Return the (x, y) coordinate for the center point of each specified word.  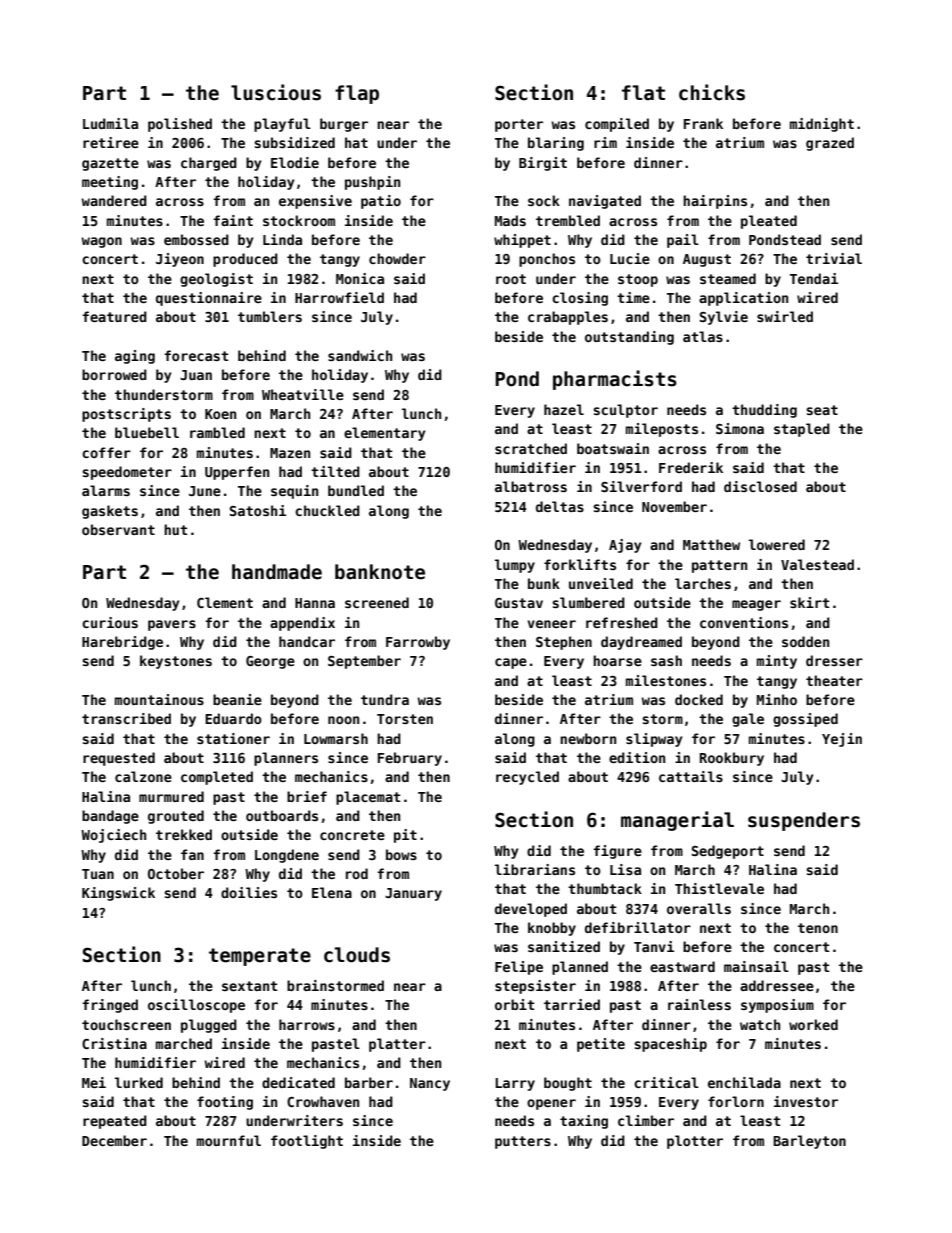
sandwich (360, 355)
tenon (818, 928)
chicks (712, 92)
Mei (94, 1082)
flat (643, 93)
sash (666, 660)
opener (551, 1104)
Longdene (287, 856)
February (410, 759)
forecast (196, 355)
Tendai (814, 278)
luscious (276, 92)
